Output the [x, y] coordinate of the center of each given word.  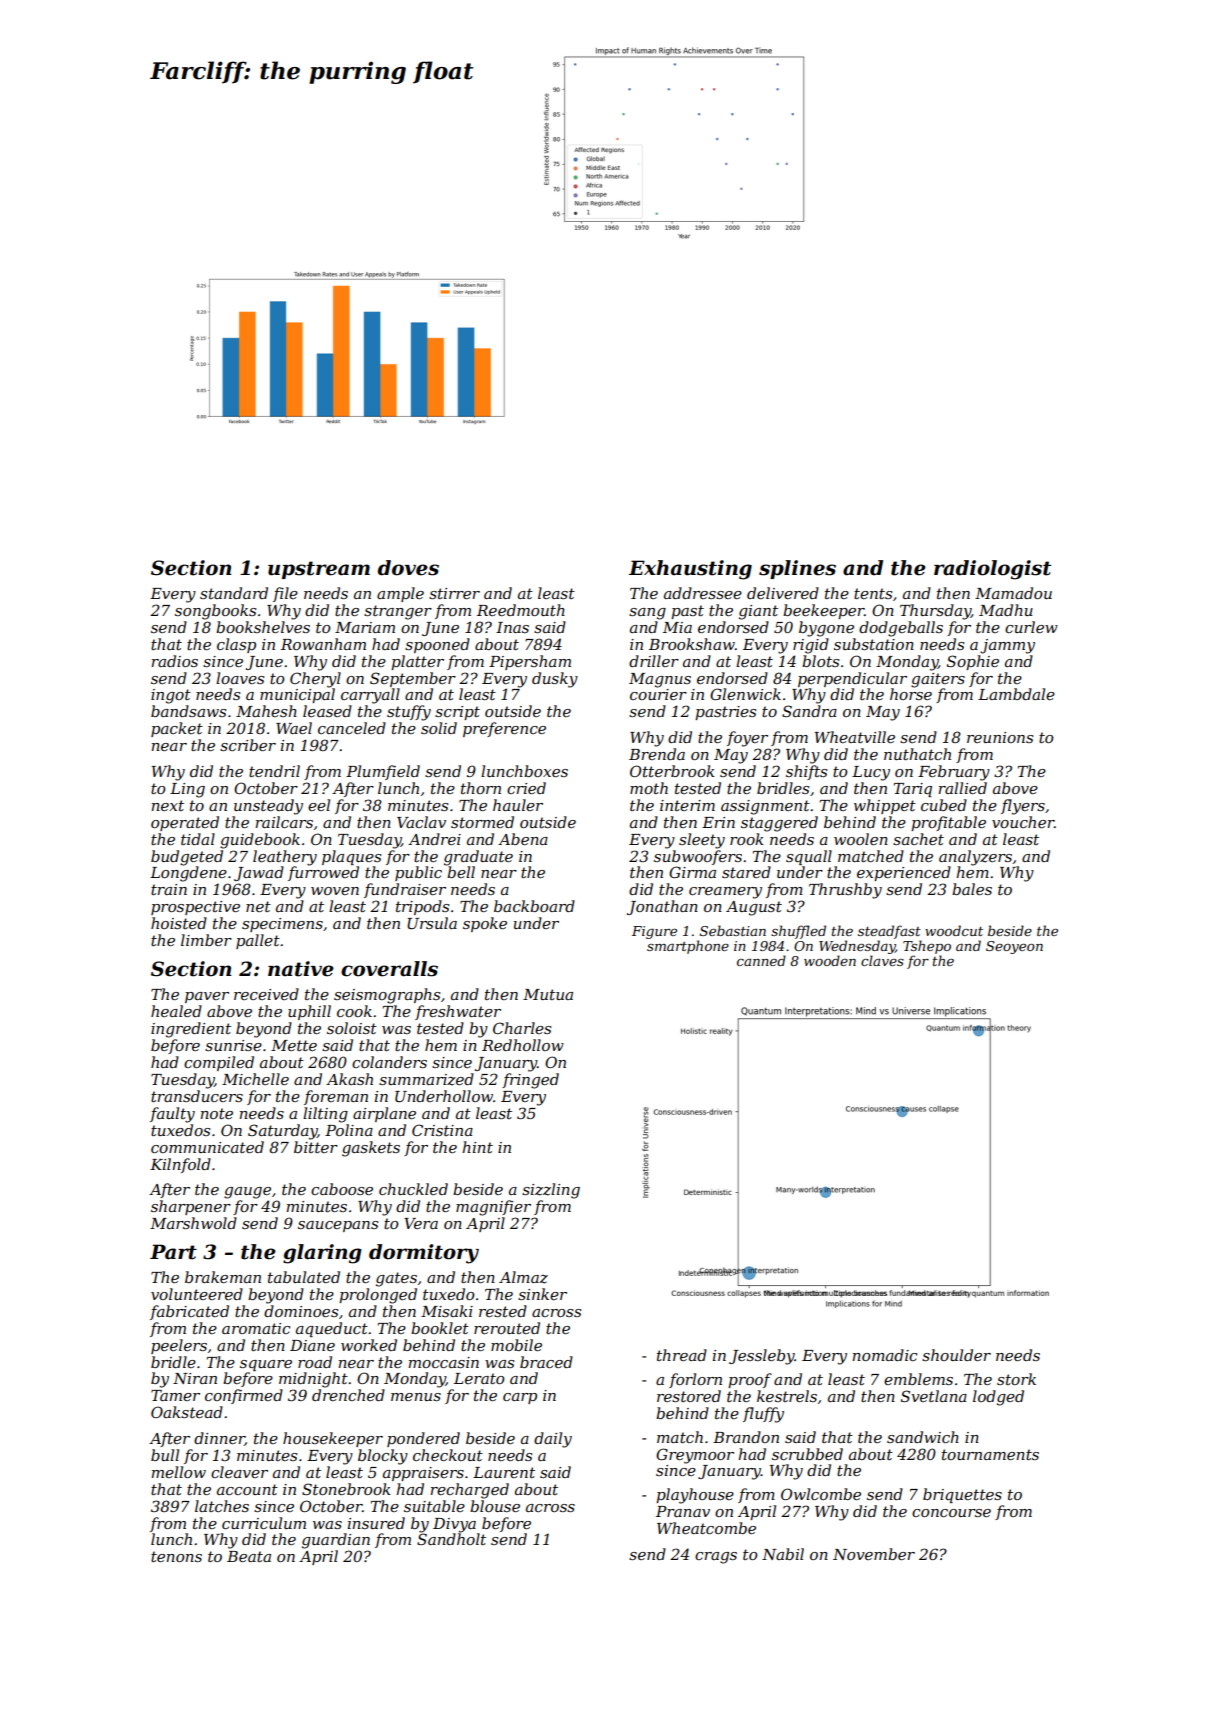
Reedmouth [521, 610]
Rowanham [323, 644]
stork [1016, 1379]
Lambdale [1016, 694]
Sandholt [451, 1539]
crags [716, 1558]
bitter [316, 1147]
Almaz [523, 1277]
